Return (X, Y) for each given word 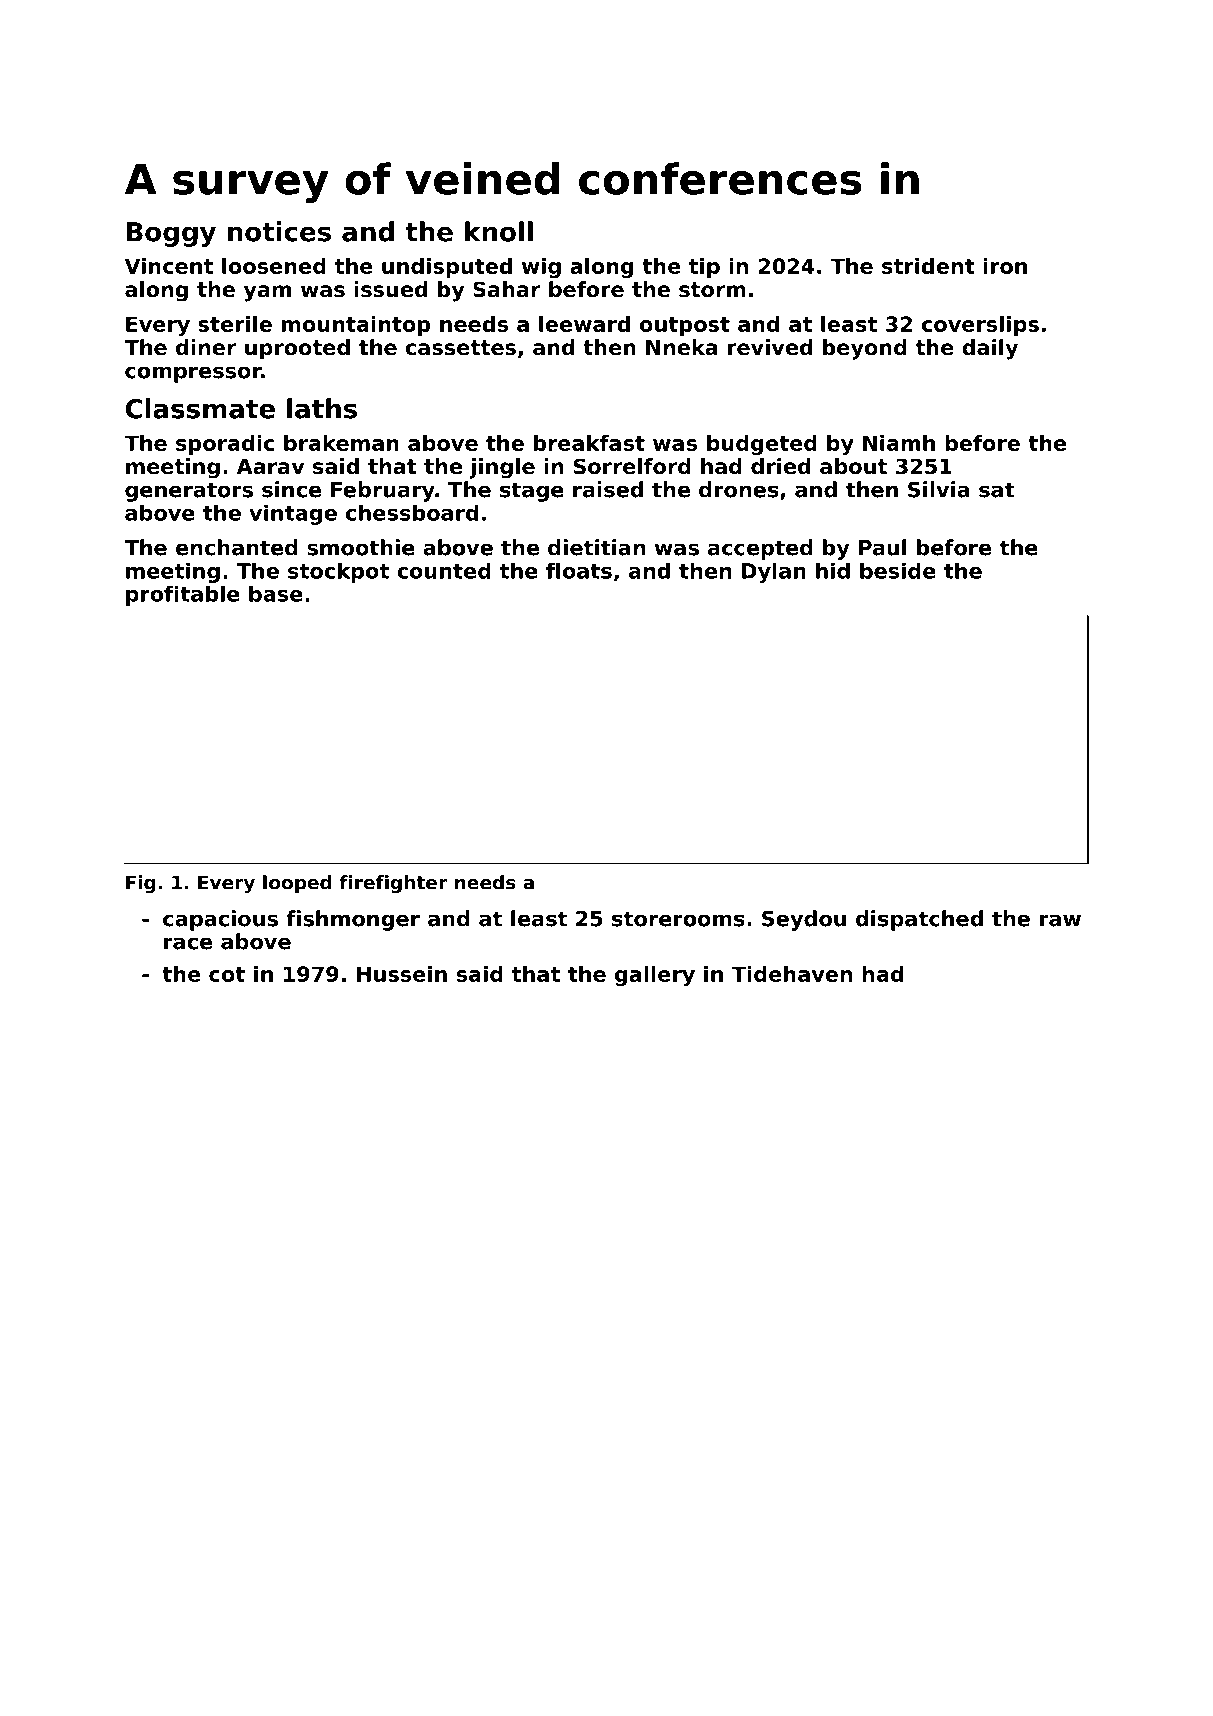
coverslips (980, 326)
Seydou (804, 920)
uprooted (297, 349)
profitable (183, 595)
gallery (655, 976)
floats (579, 570)
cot (227, 974)
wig (541, 268)
